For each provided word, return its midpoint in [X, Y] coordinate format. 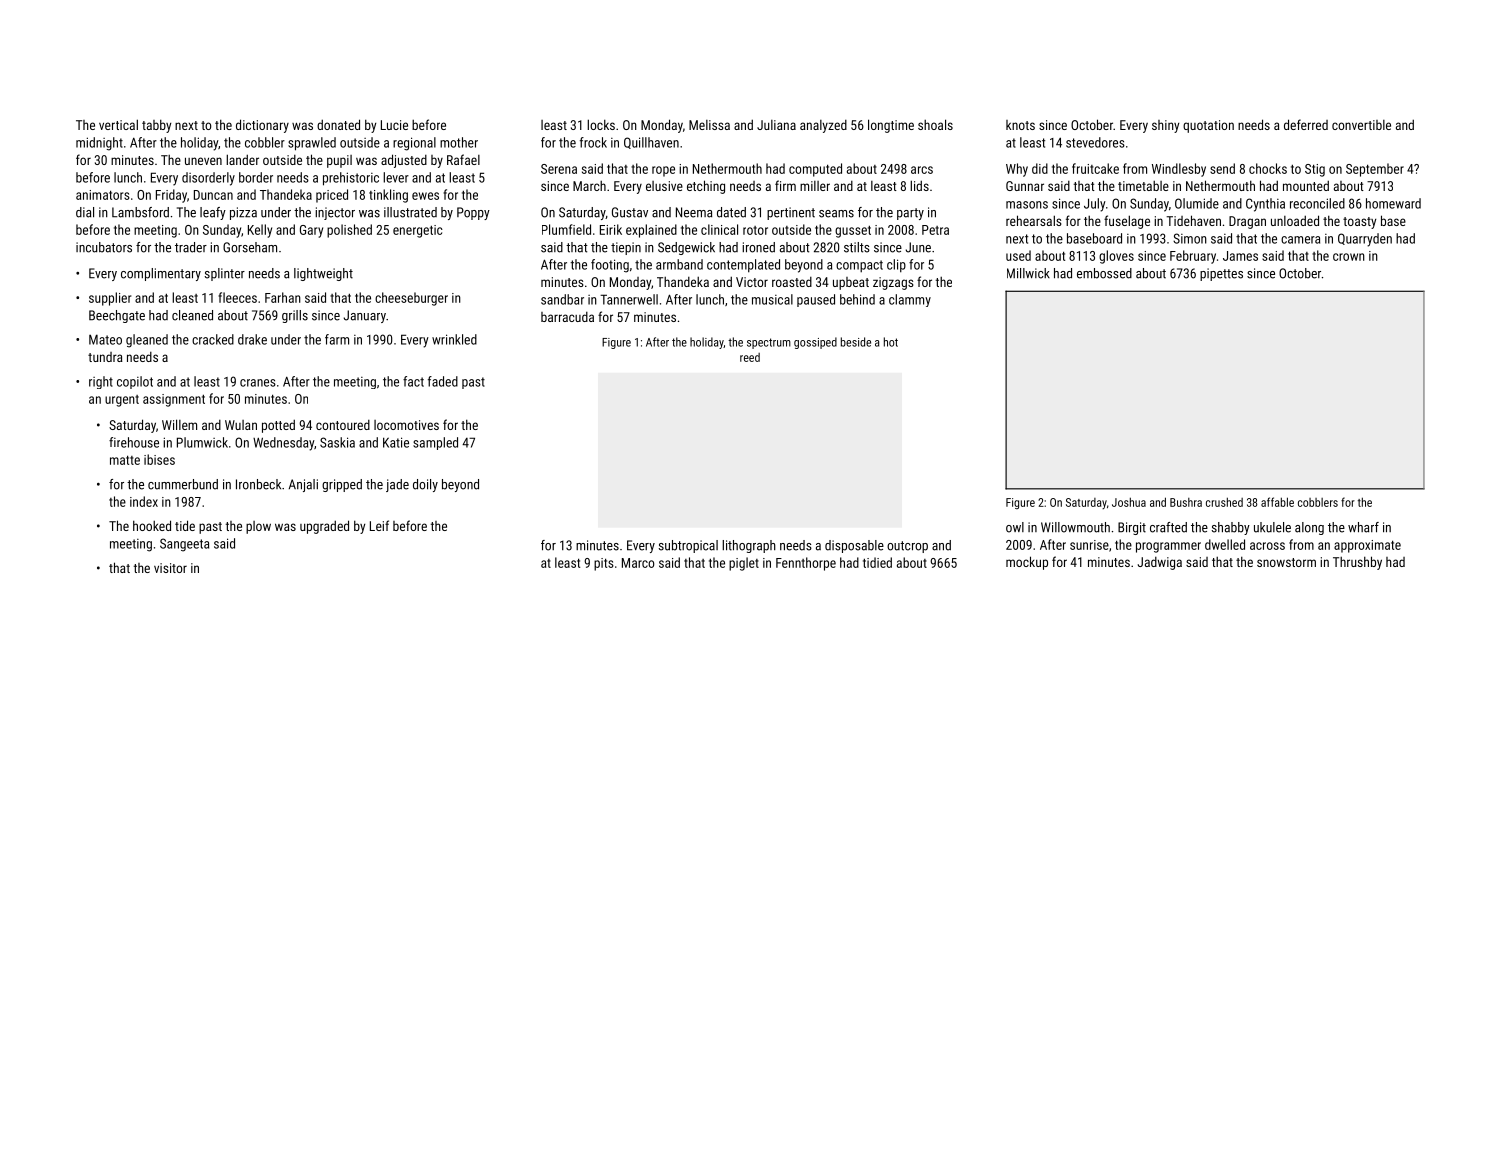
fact [413, 381]
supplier [110, 299]
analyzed [823, 126]
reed [750, 357]
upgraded [324, 527]
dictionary [262, 126]
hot [891, 342]
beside [856, 342]
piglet [744, 564]
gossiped [815, 343]
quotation [1208, 126]
